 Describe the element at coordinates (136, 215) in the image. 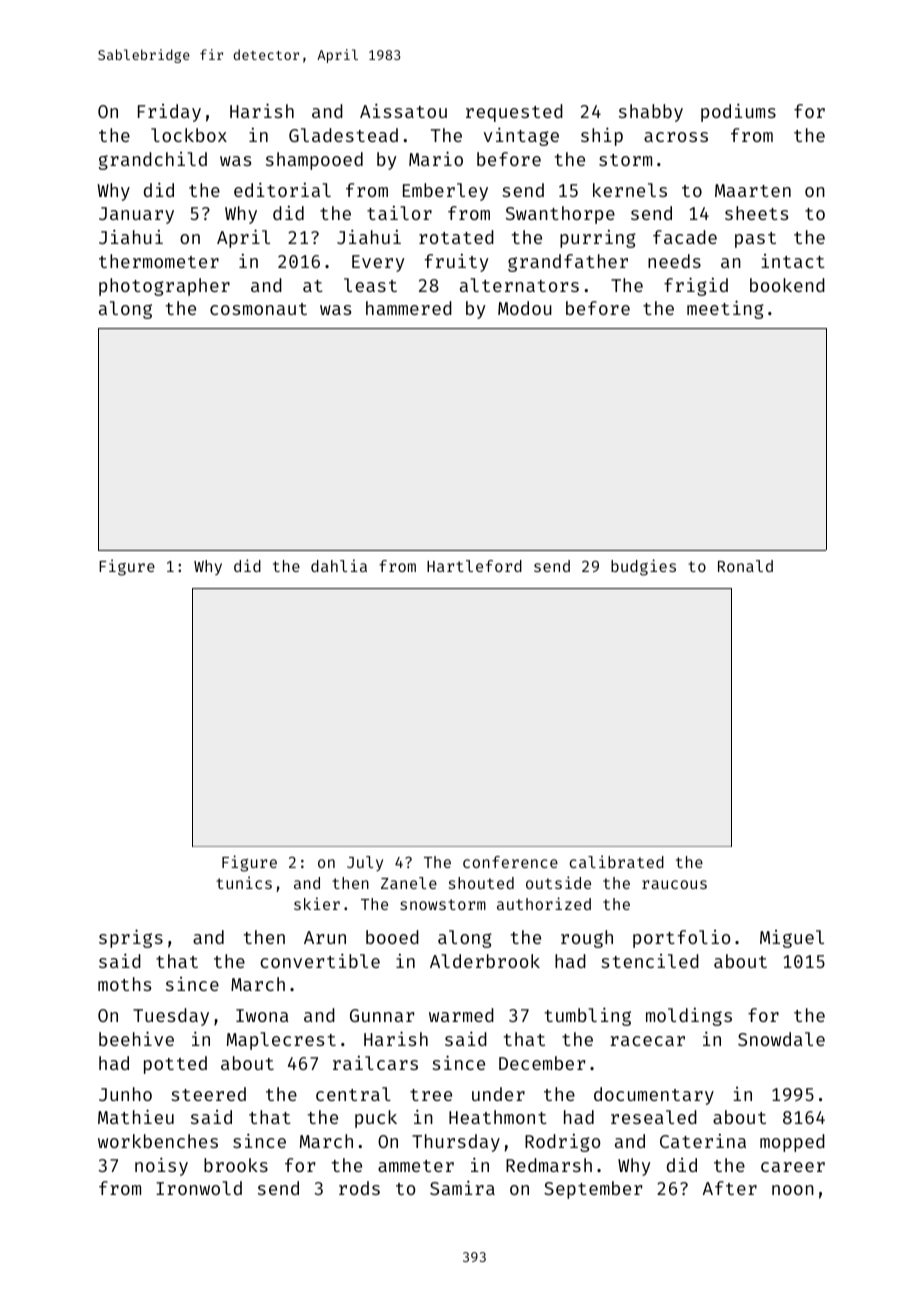

I see `January` at that location.
